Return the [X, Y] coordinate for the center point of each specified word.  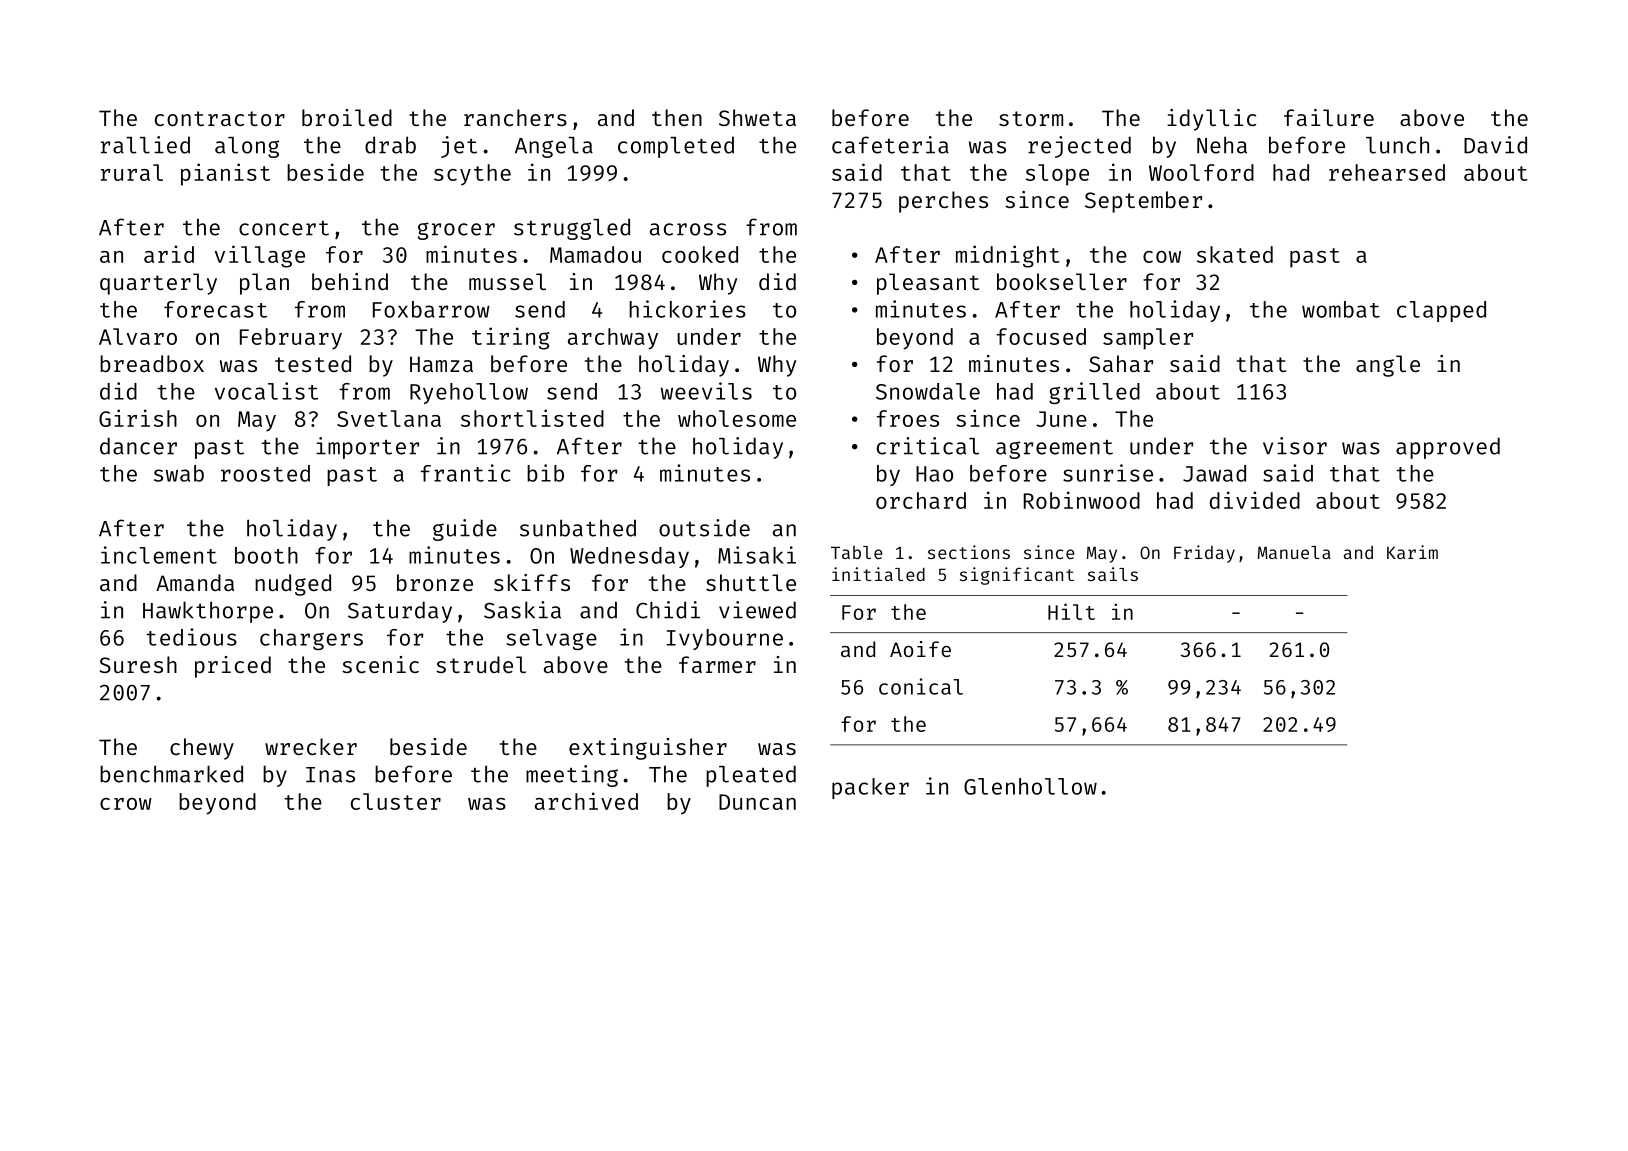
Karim [1412, 552]
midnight [1007, 256]
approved [1448, 448]
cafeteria [890, 145]
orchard [921, 500]
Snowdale [928, 391]
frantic [465, 473]
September [1143, 202]
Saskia [522, 610]
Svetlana [389, 418]
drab [390, 145]
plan [264, 284]
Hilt [1071, 611]
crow [126, 804]
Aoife [920, 649]
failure [1329, 117]
